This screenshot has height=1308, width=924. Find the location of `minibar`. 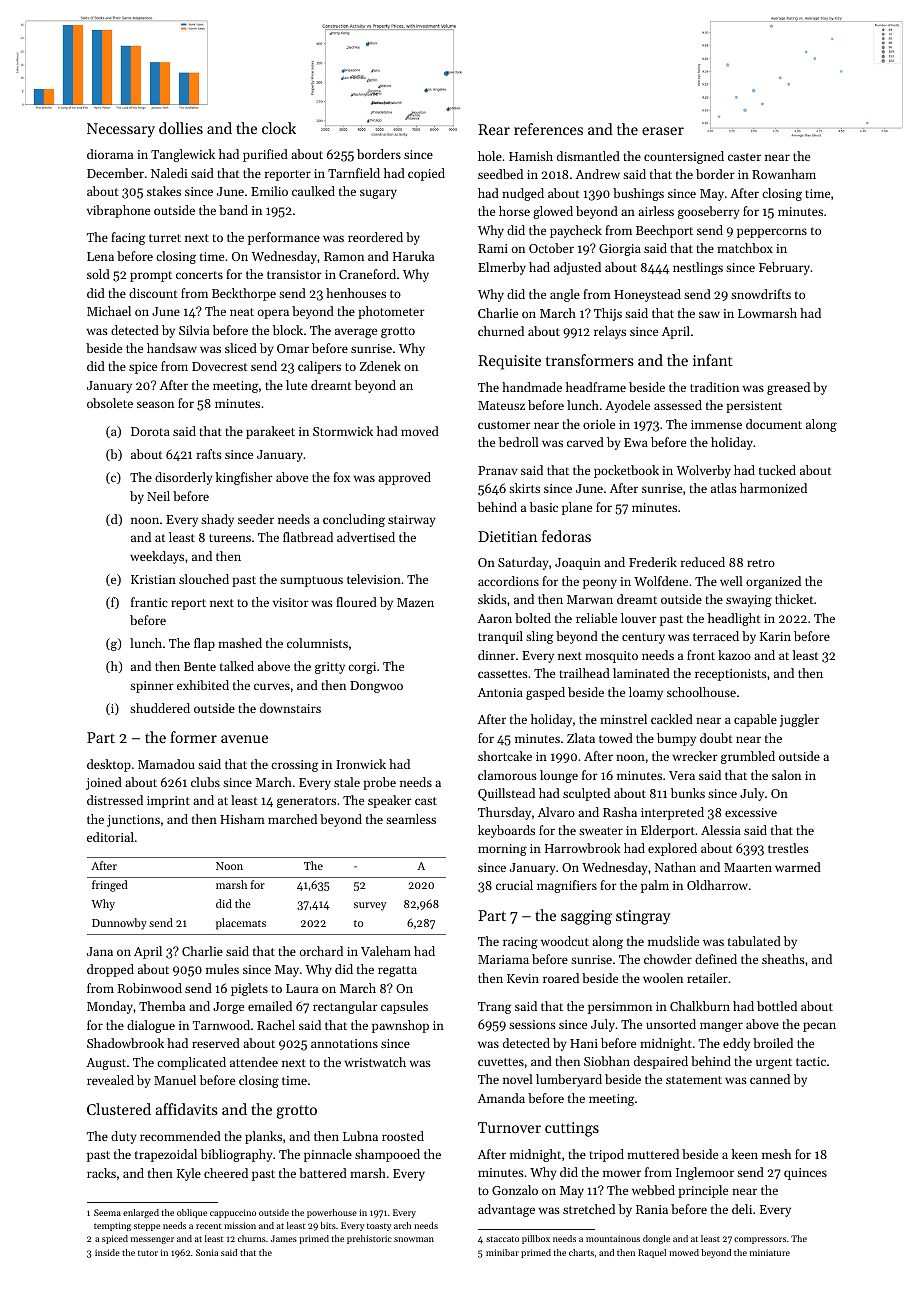

minibar is located at coordinates (502, 1252).
